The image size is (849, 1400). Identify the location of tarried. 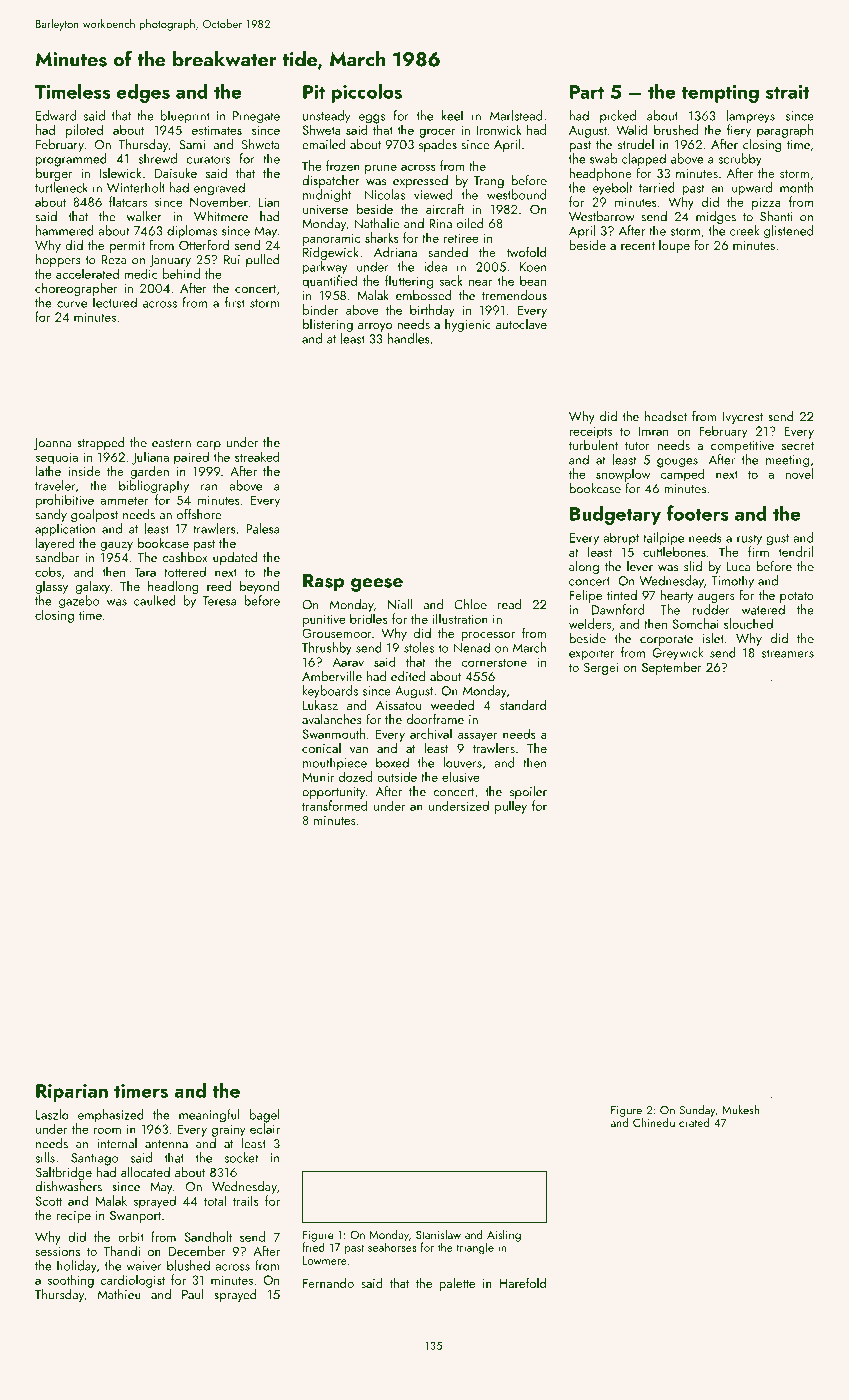
(657, 187).
